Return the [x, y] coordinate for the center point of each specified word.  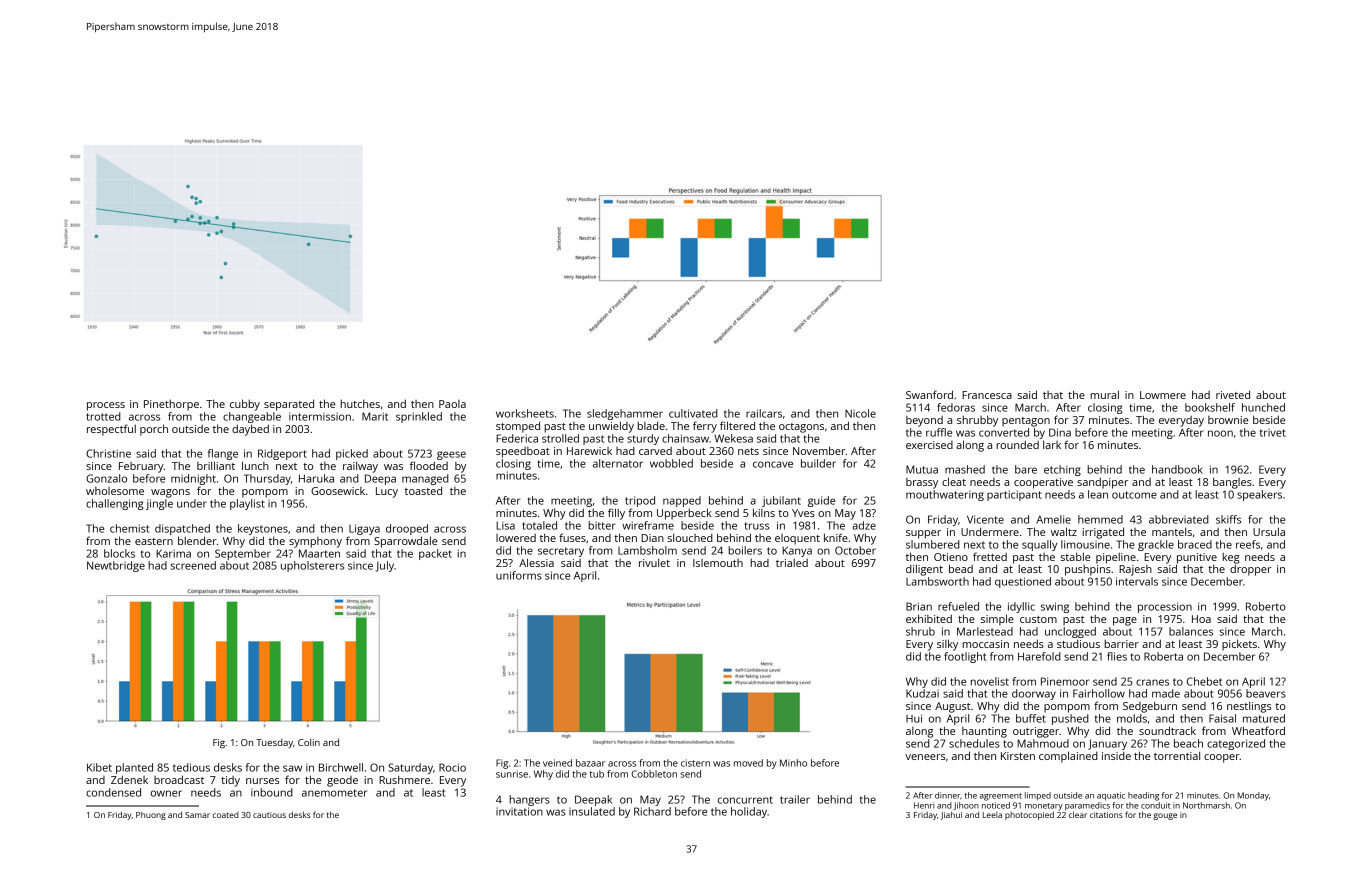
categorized [1236, 744]
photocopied [1029, 815]
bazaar [590, 763]
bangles [1232, 483]
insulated [592, 811]
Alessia [536, 562]
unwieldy [611, 427]
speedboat [523, 452]
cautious [269, 815]
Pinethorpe [171, 405]
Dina [1060, 432]
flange [223, 454]
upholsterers [312, 566]
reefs [1248, 544]
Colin [309, 742]
